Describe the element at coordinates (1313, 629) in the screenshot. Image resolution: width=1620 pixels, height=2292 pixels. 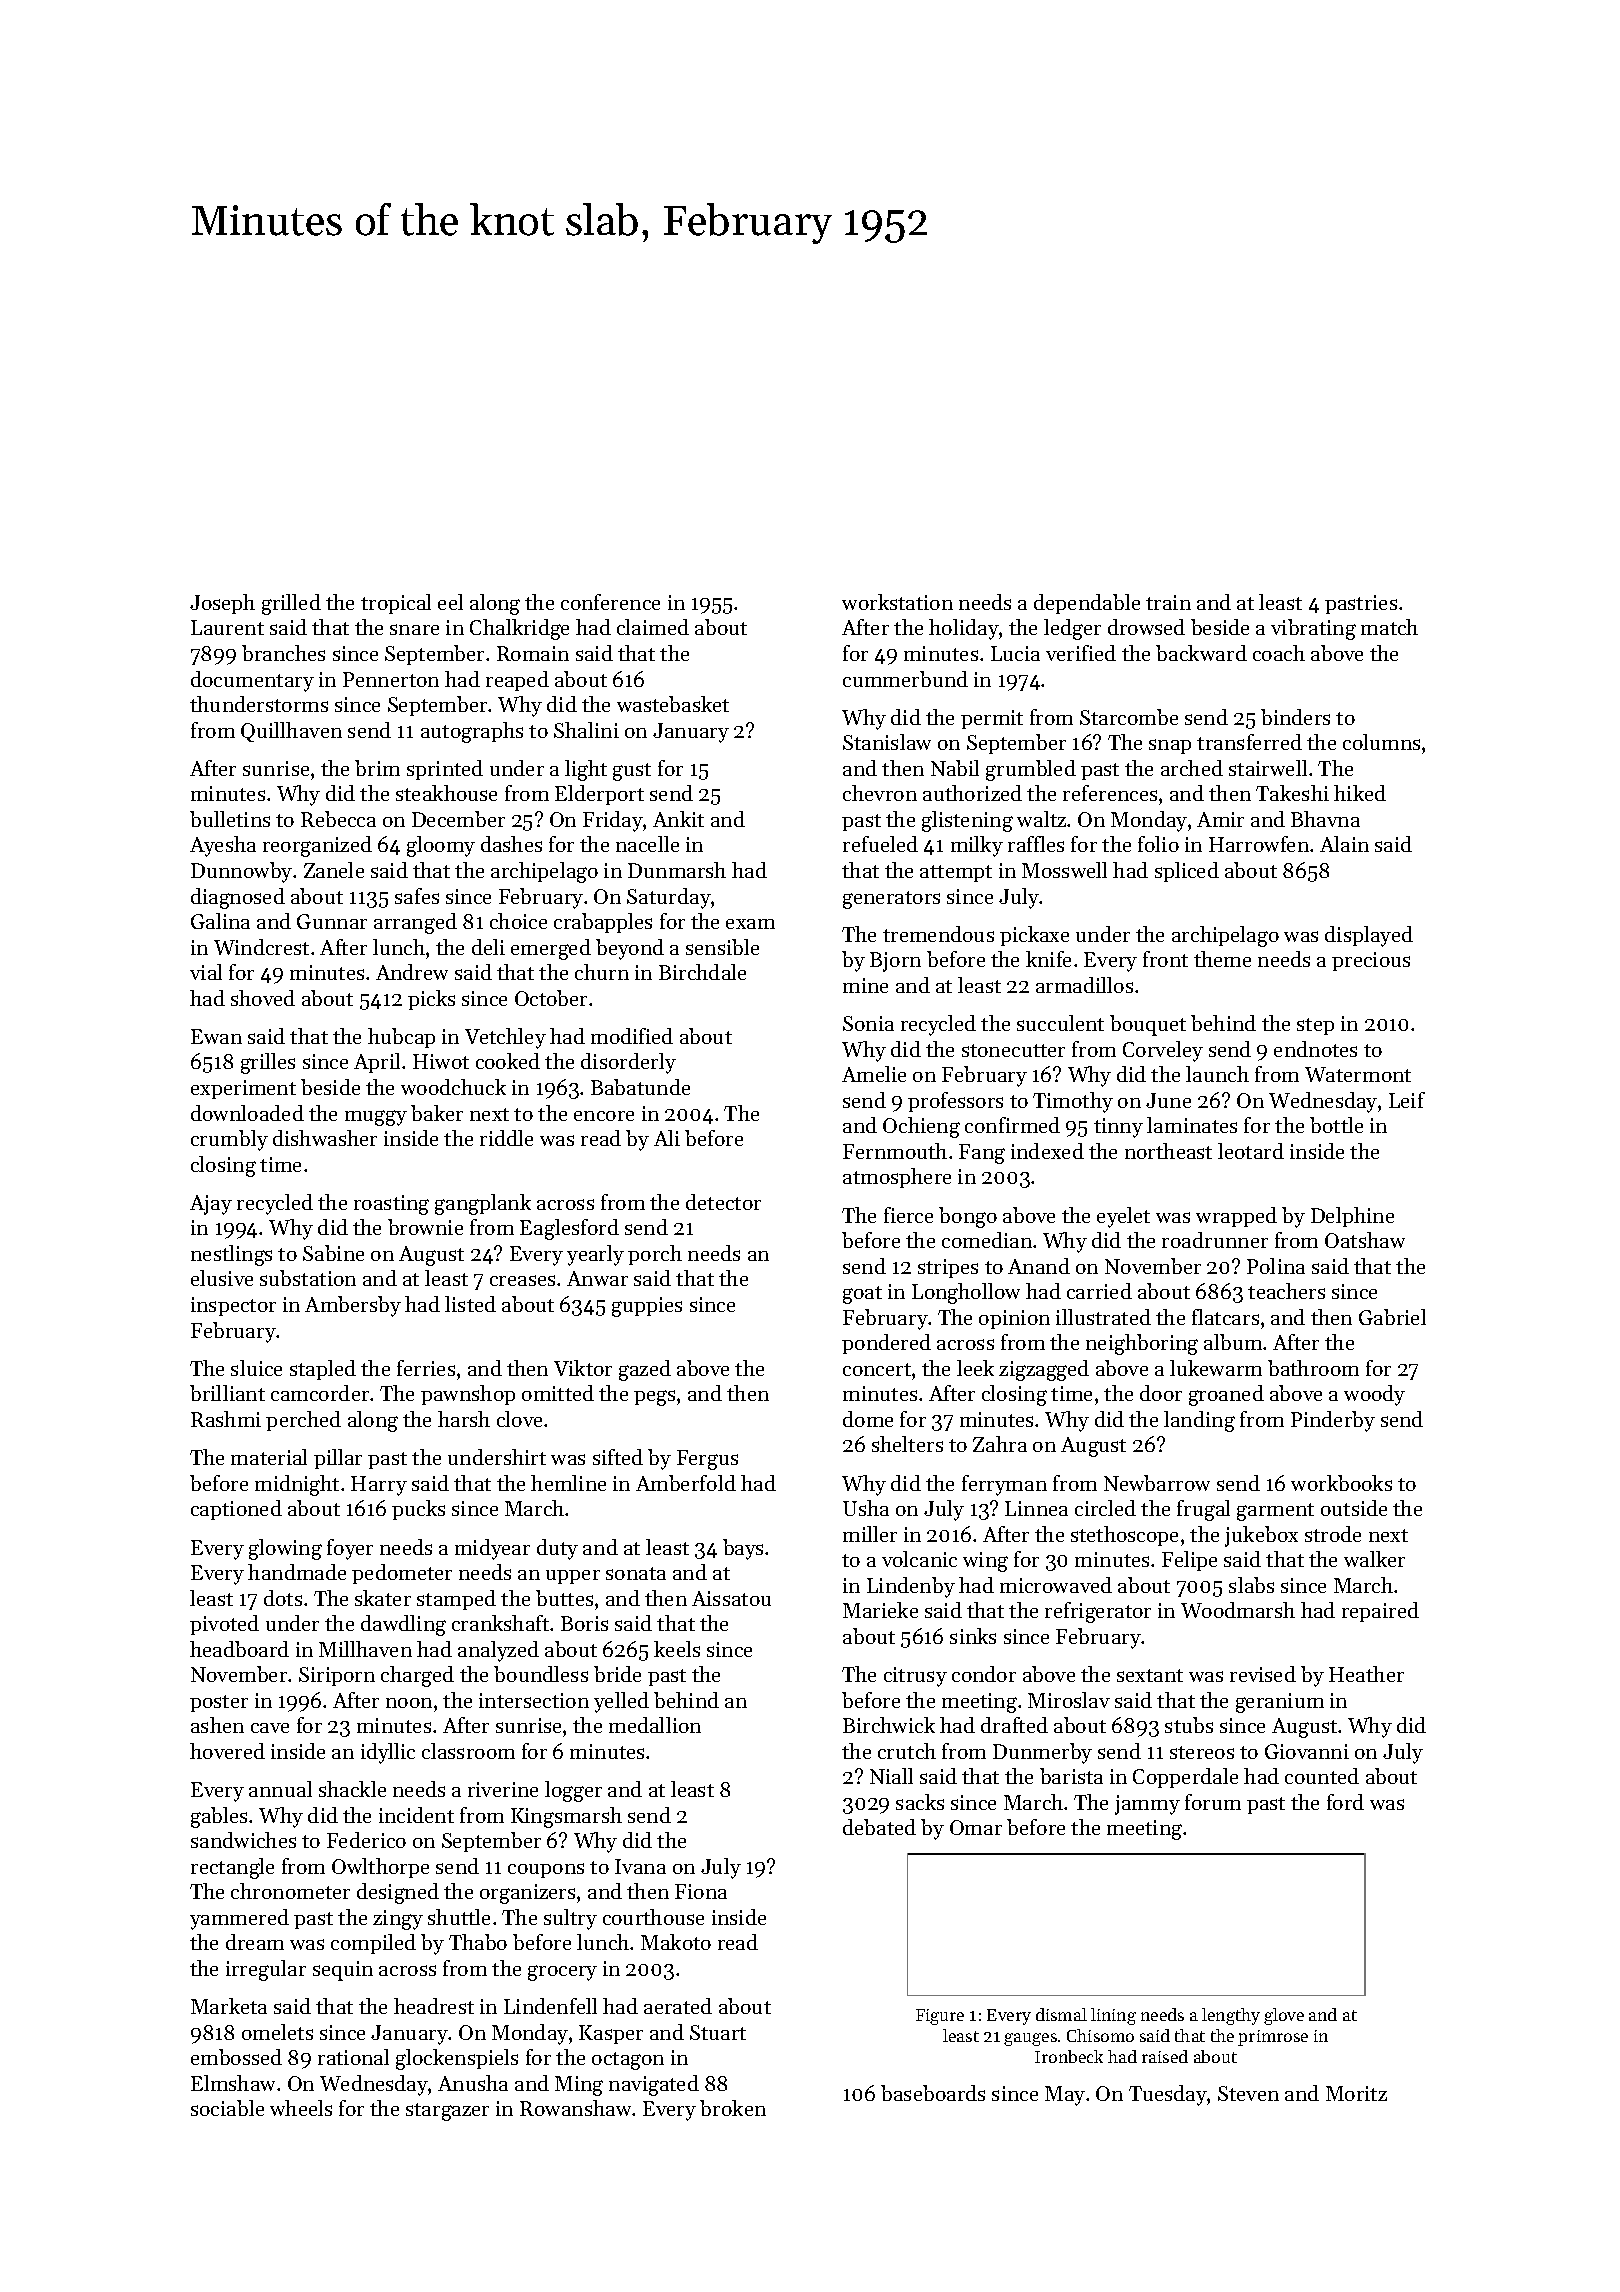
I see `vibrating` at that location.
